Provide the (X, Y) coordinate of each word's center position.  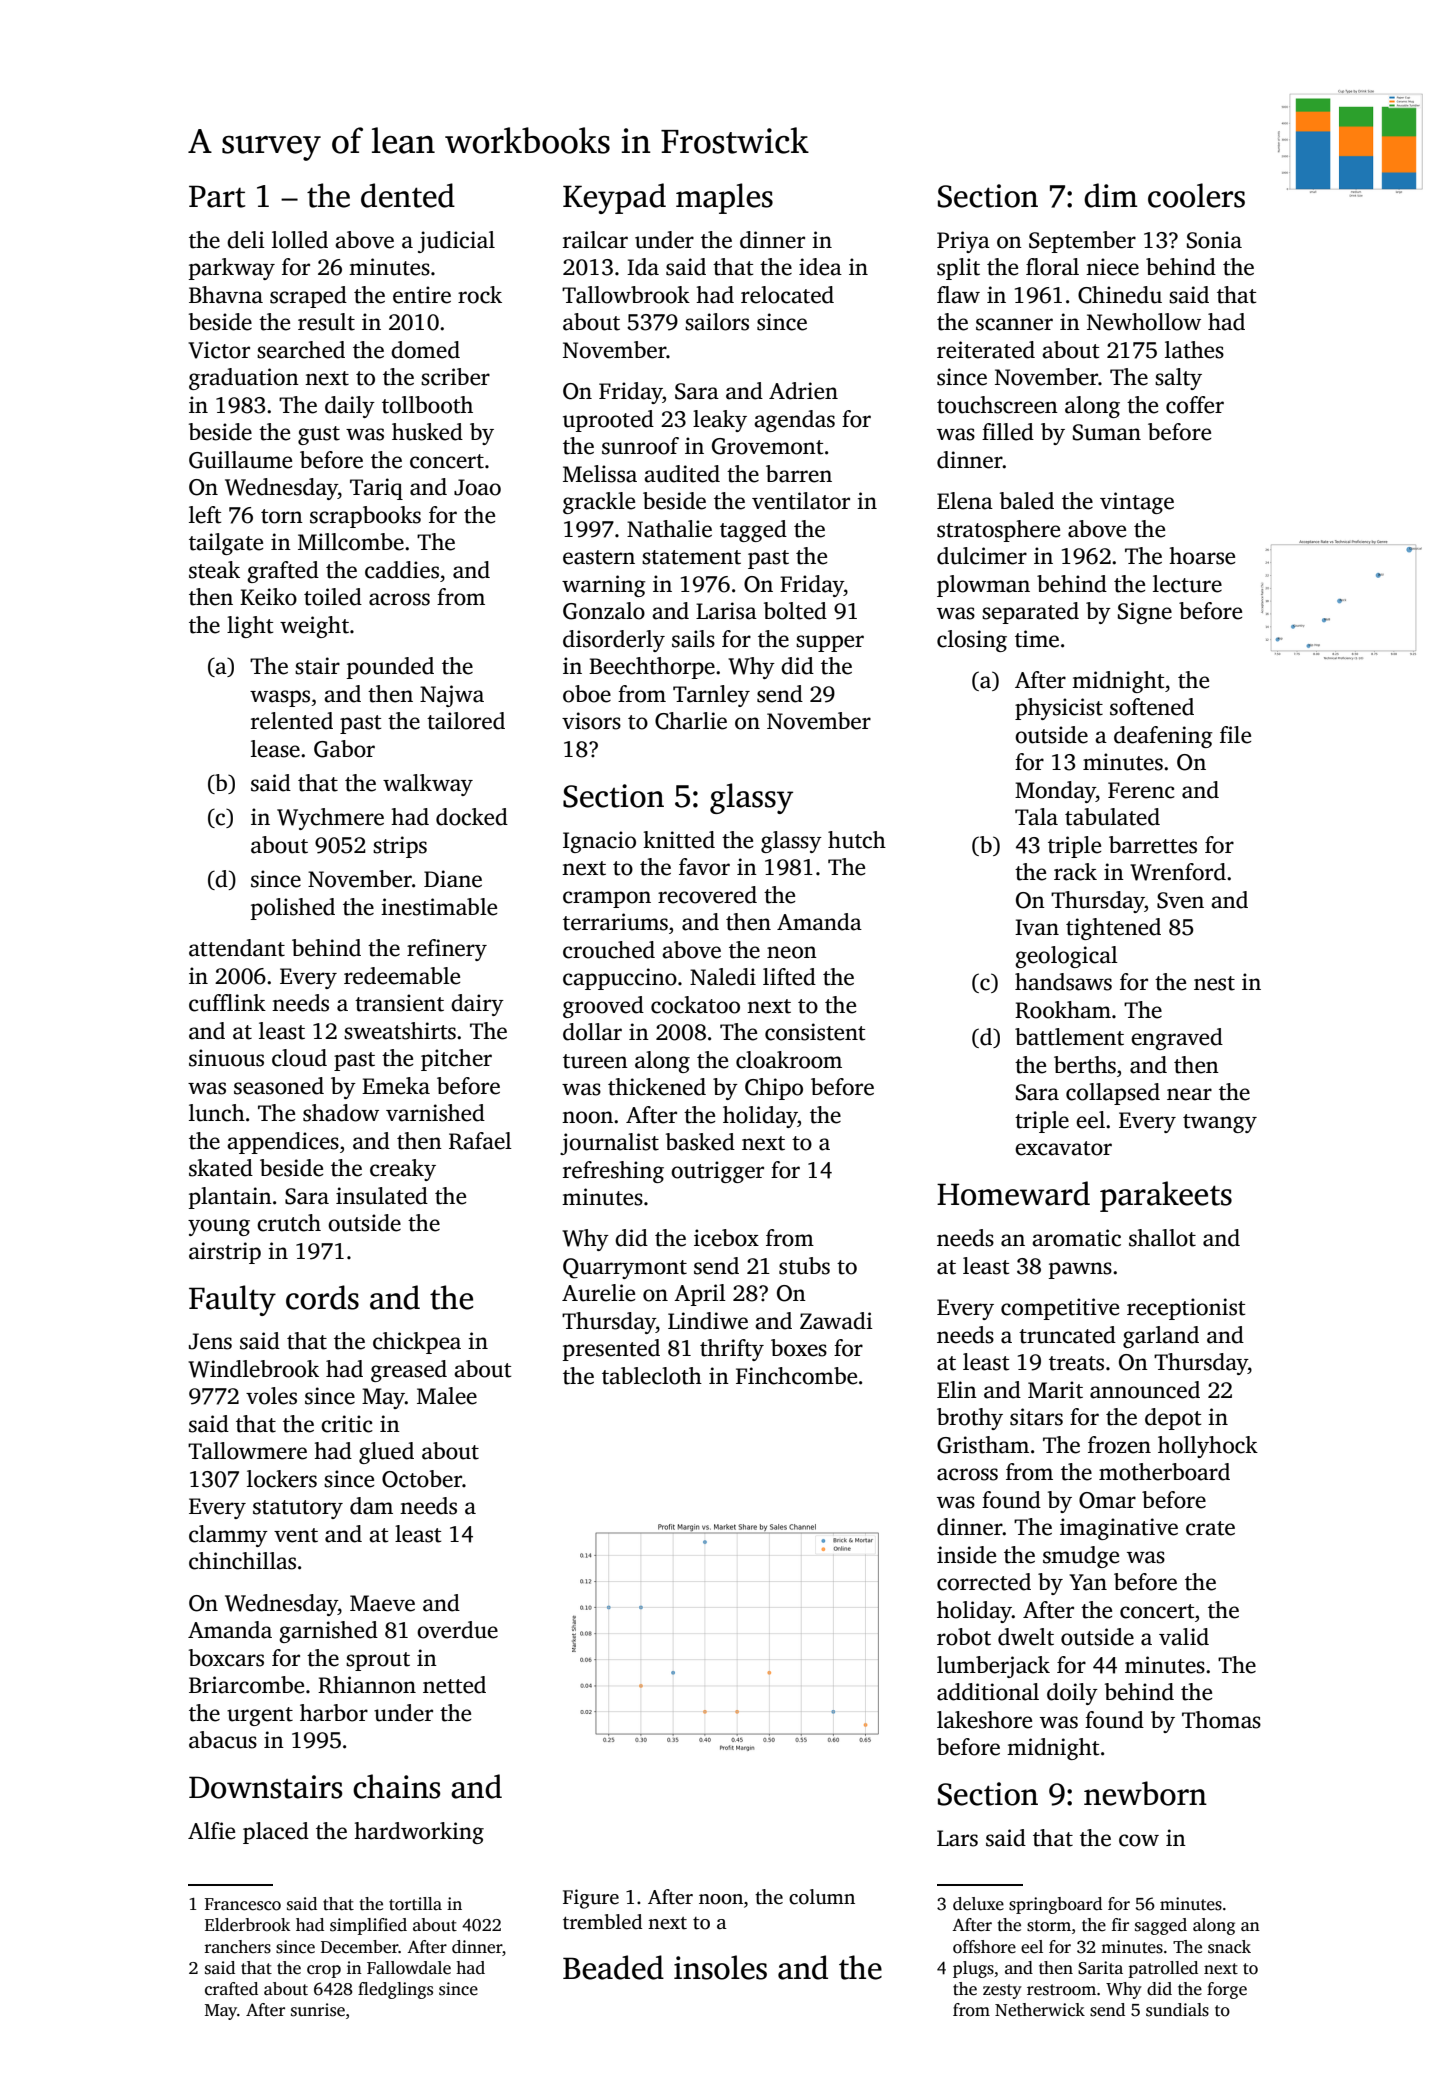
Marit (1055, 1390)
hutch (857, 840)
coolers (1196, 195)
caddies (402, 570)
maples (724, 198)
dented (408, 195)
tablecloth (652, 1376)
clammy (228, 1536)
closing (972, 641)
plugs (973, 1969)
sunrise (318, 2010)
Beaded (613, 1967)
